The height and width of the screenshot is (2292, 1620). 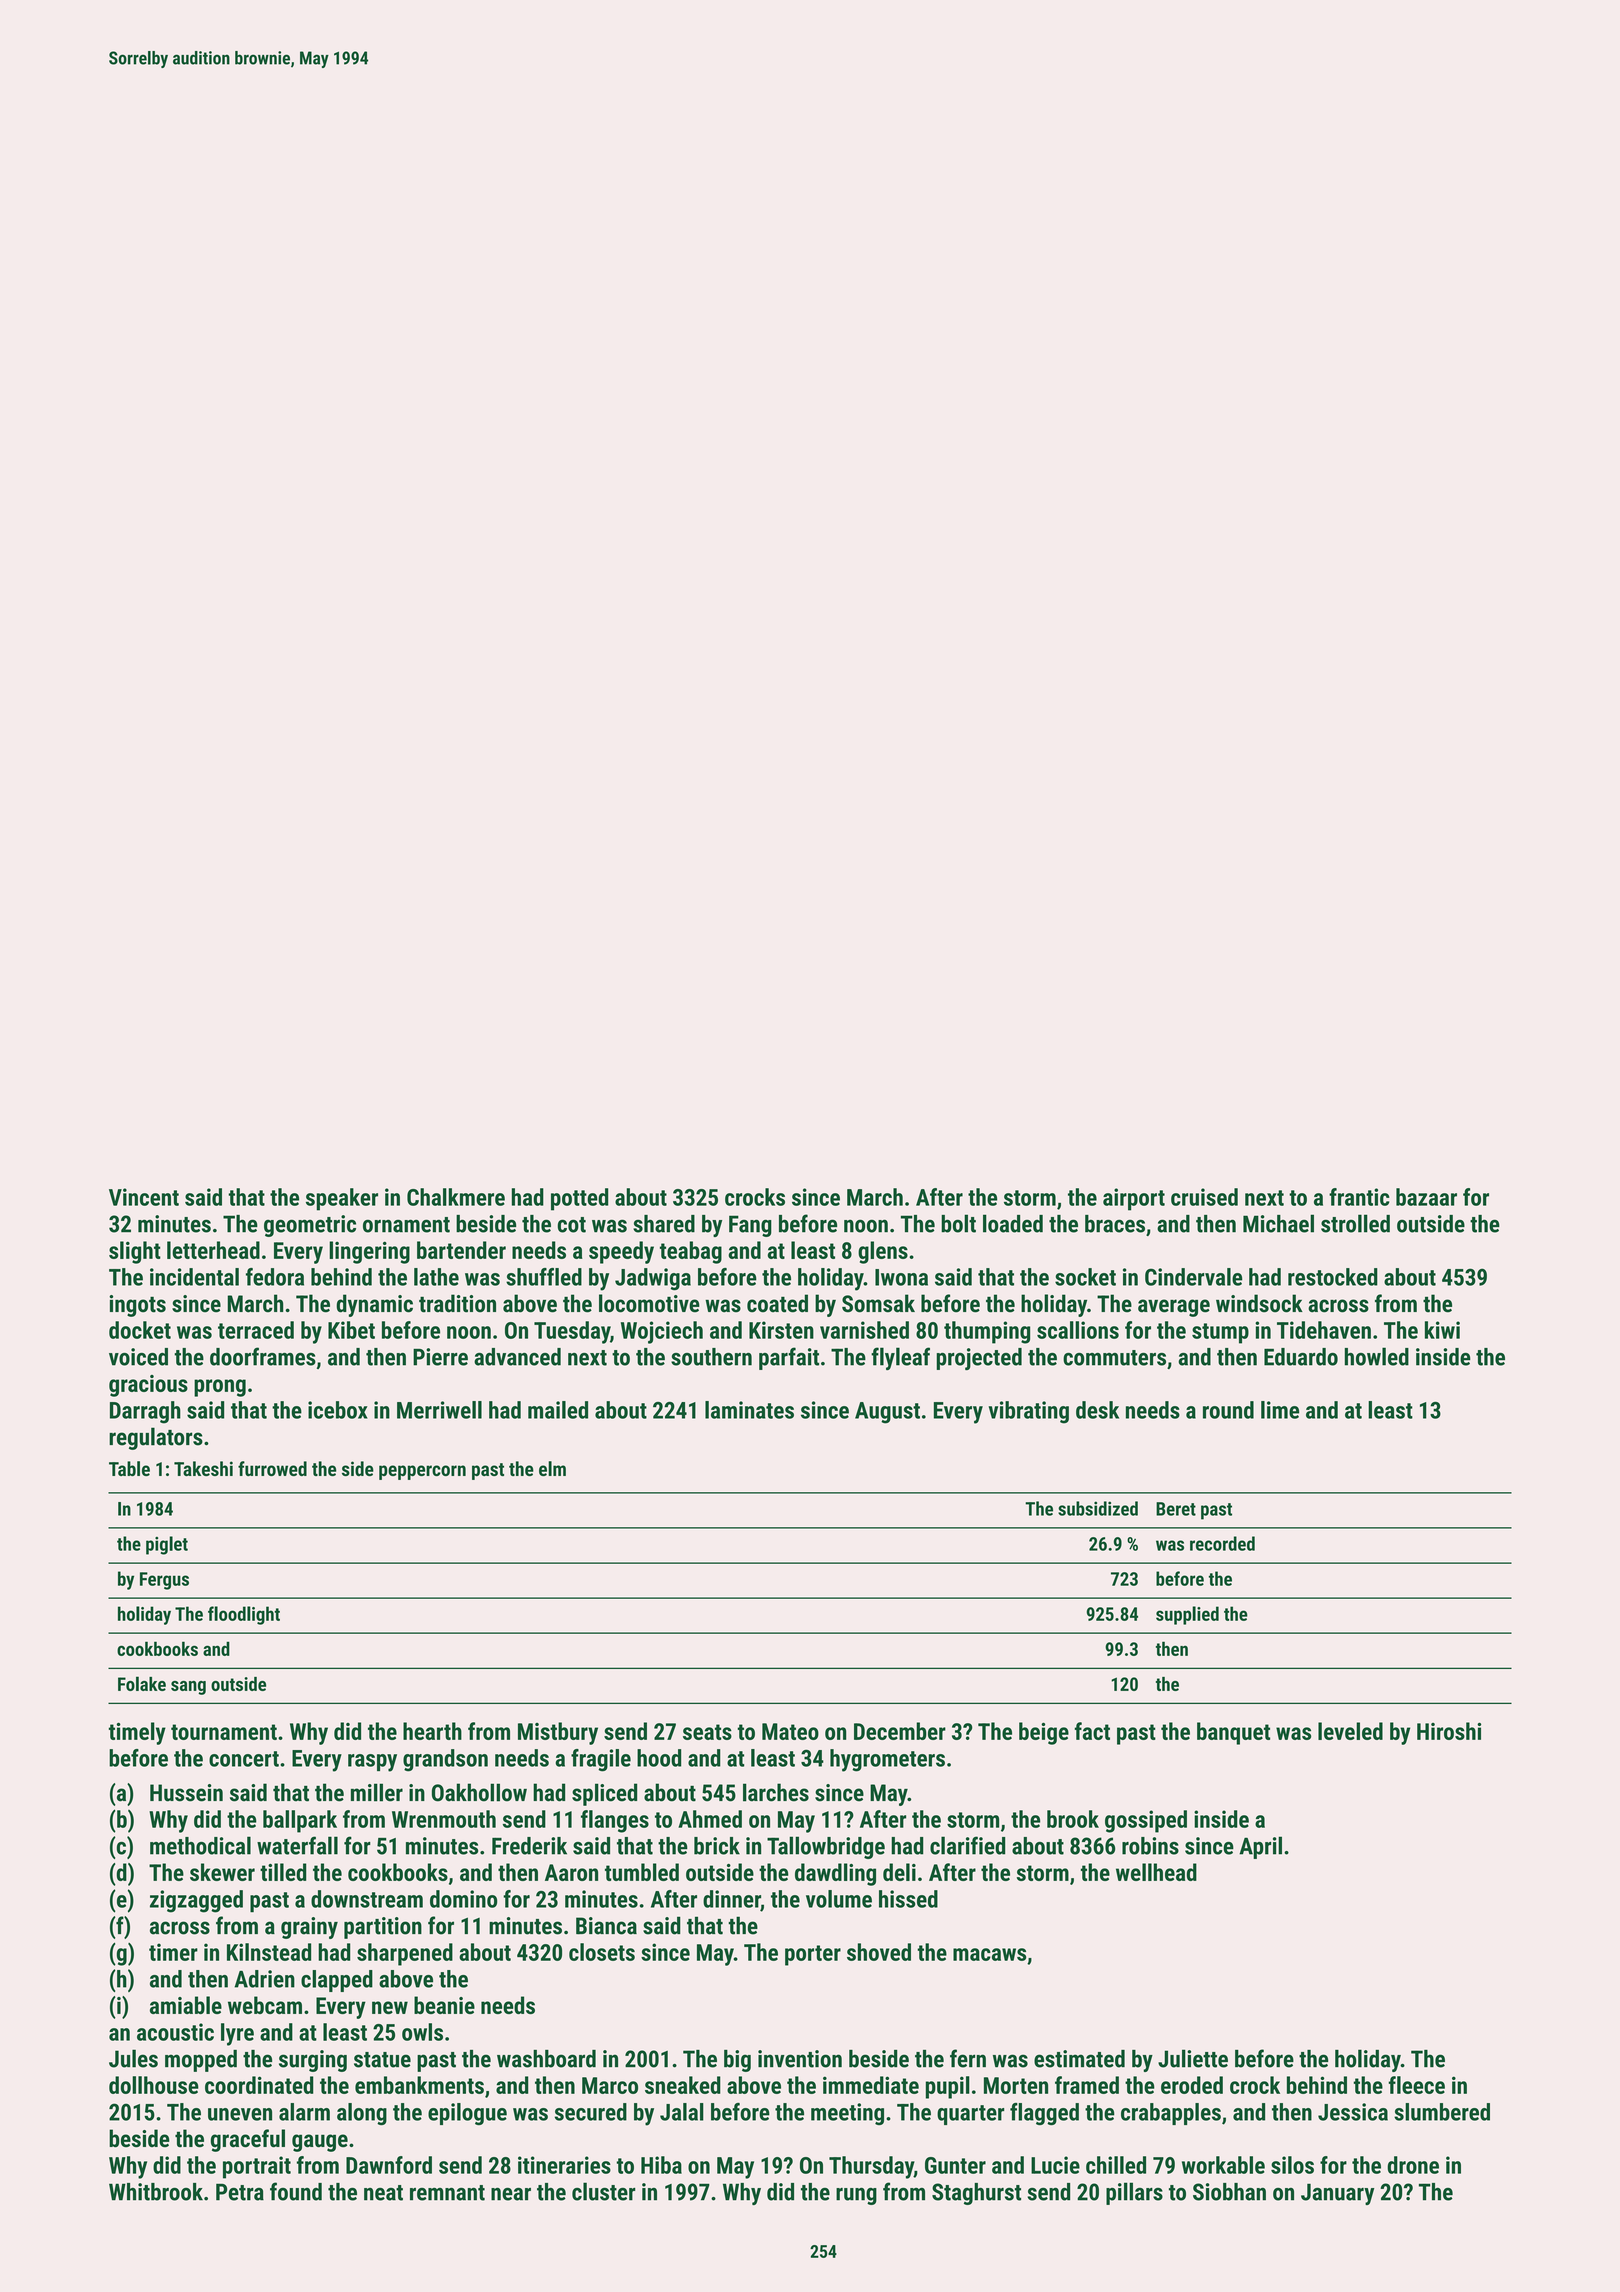 I want to click on bazaar, so click(x=1426, y=1197).
